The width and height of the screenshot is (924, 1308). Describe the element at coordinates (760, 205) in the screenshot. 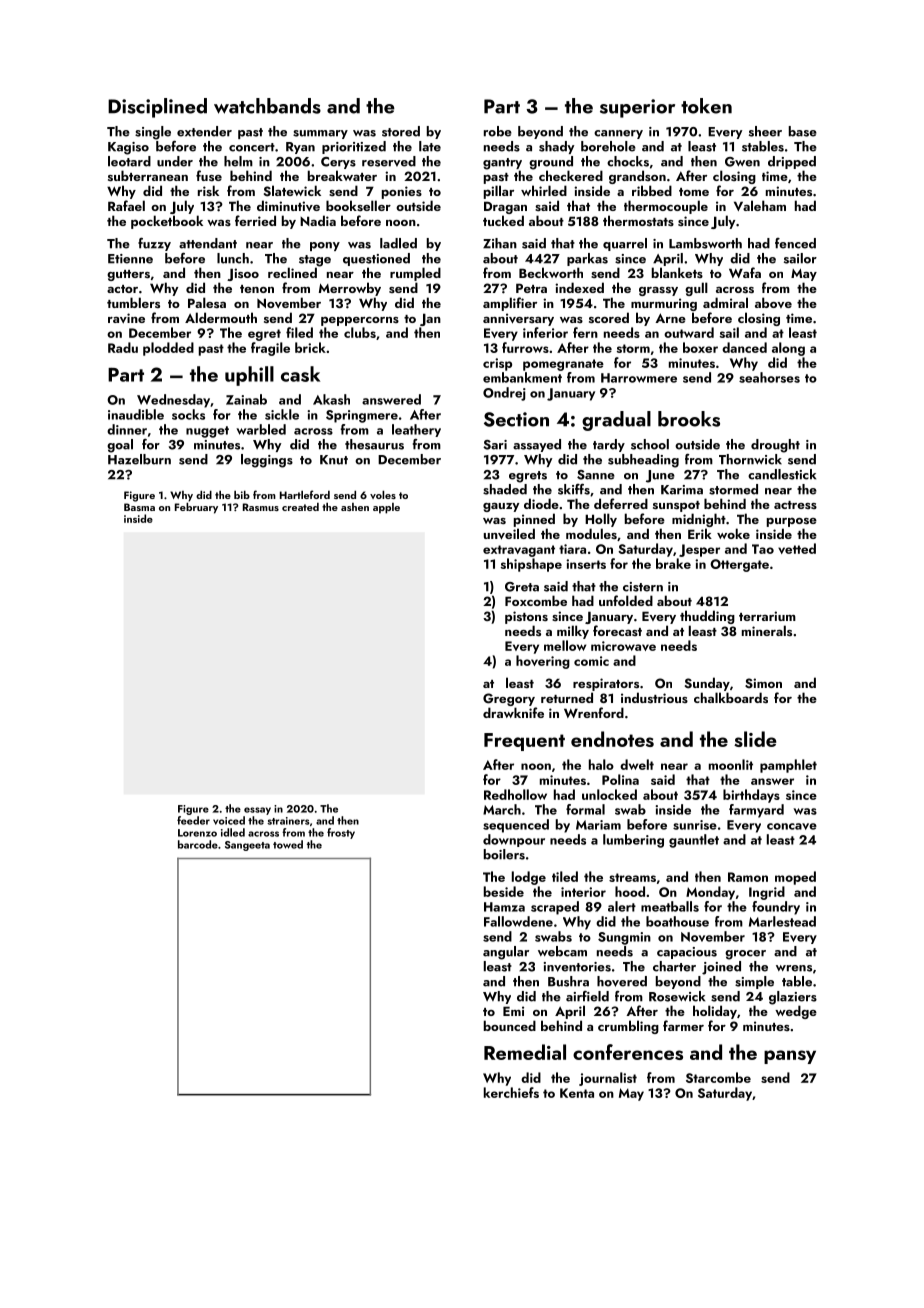

I see `Valeham` at that location.
